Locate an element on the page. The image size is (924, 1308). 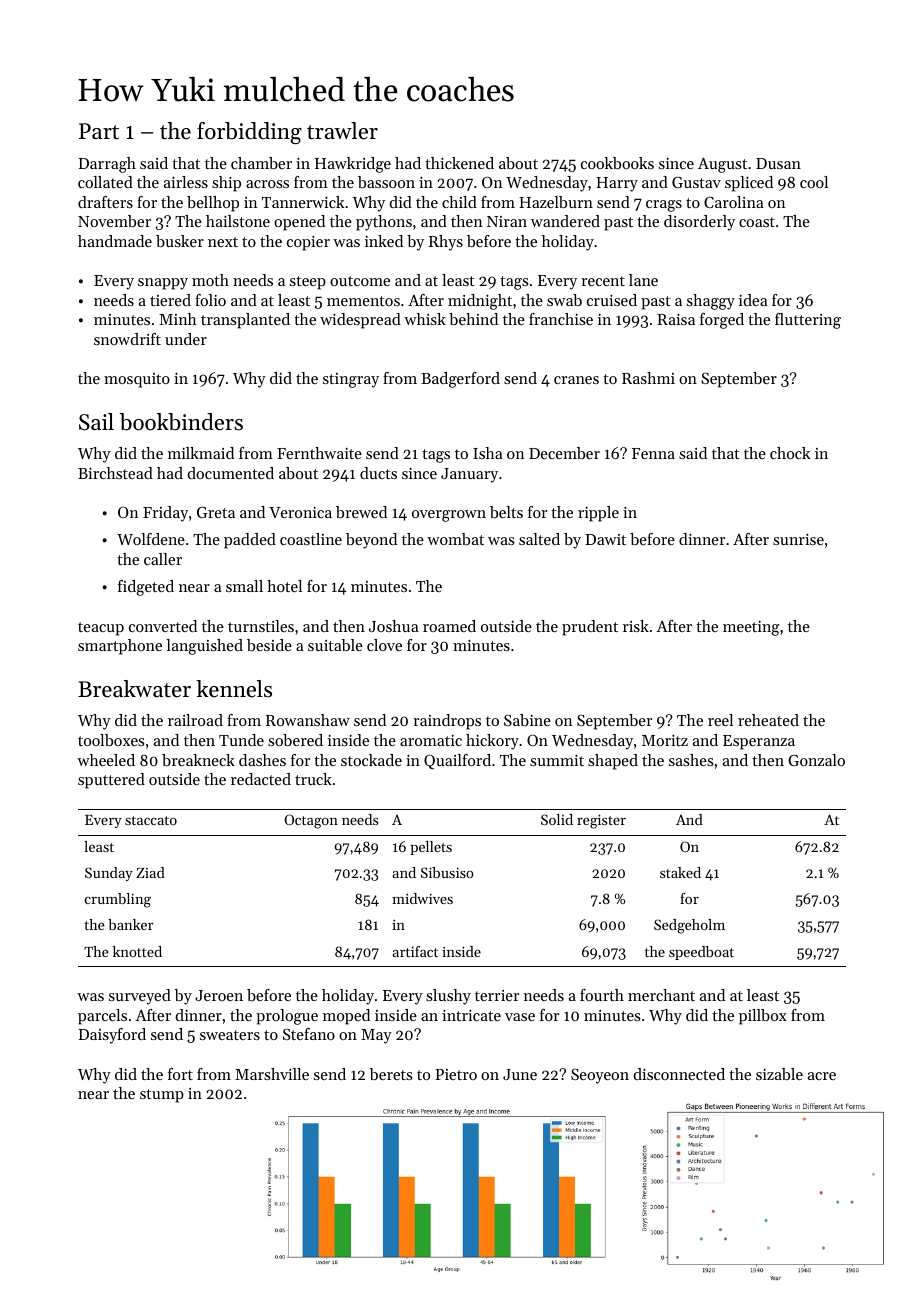
forbidding is located at coordinates (249, 133).
